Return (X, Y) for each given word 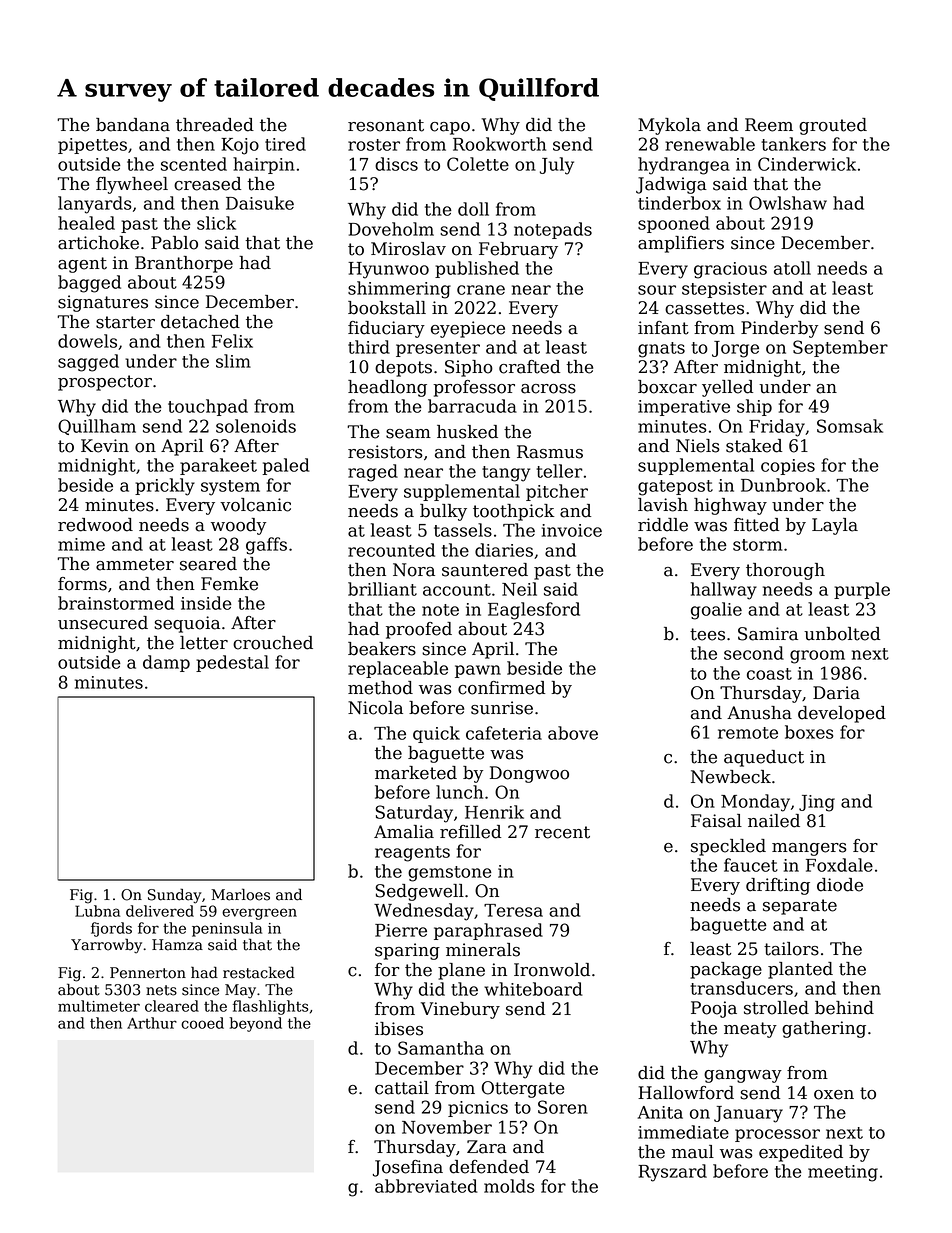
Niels (698, 446)
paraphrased (488, 931)
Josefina (408, 1168)
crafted (529, 367)
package (726, 970)
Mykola (669, 126)
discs (396, 164)
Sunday (175, 896)
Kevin (105, 446)
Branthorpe (184, 264)
